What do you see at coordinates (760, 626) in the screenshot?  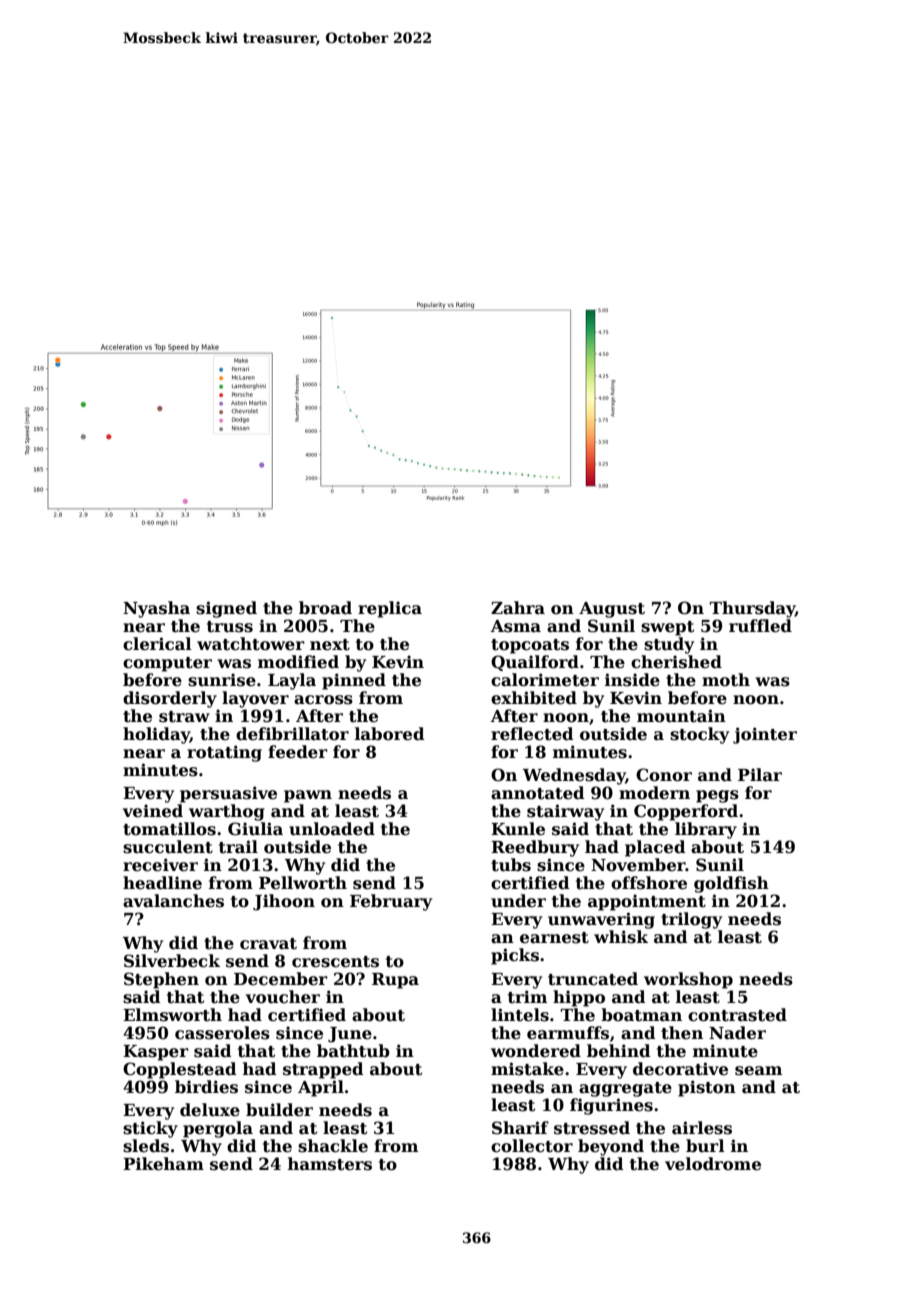 I see `ruffled` at bounding box center [760, 626].
